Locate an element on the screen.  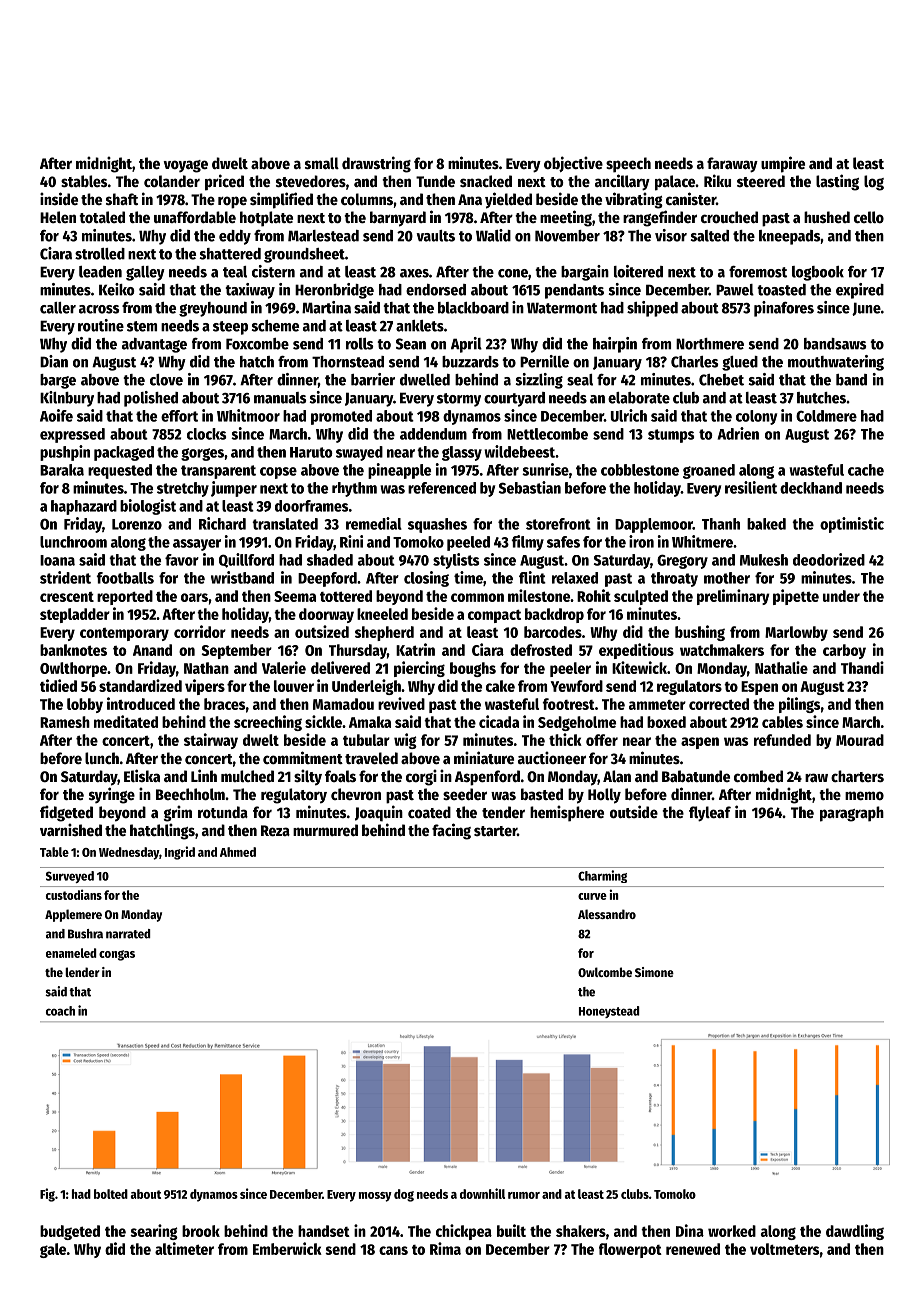
memo is located at coordinates (864, 795).
